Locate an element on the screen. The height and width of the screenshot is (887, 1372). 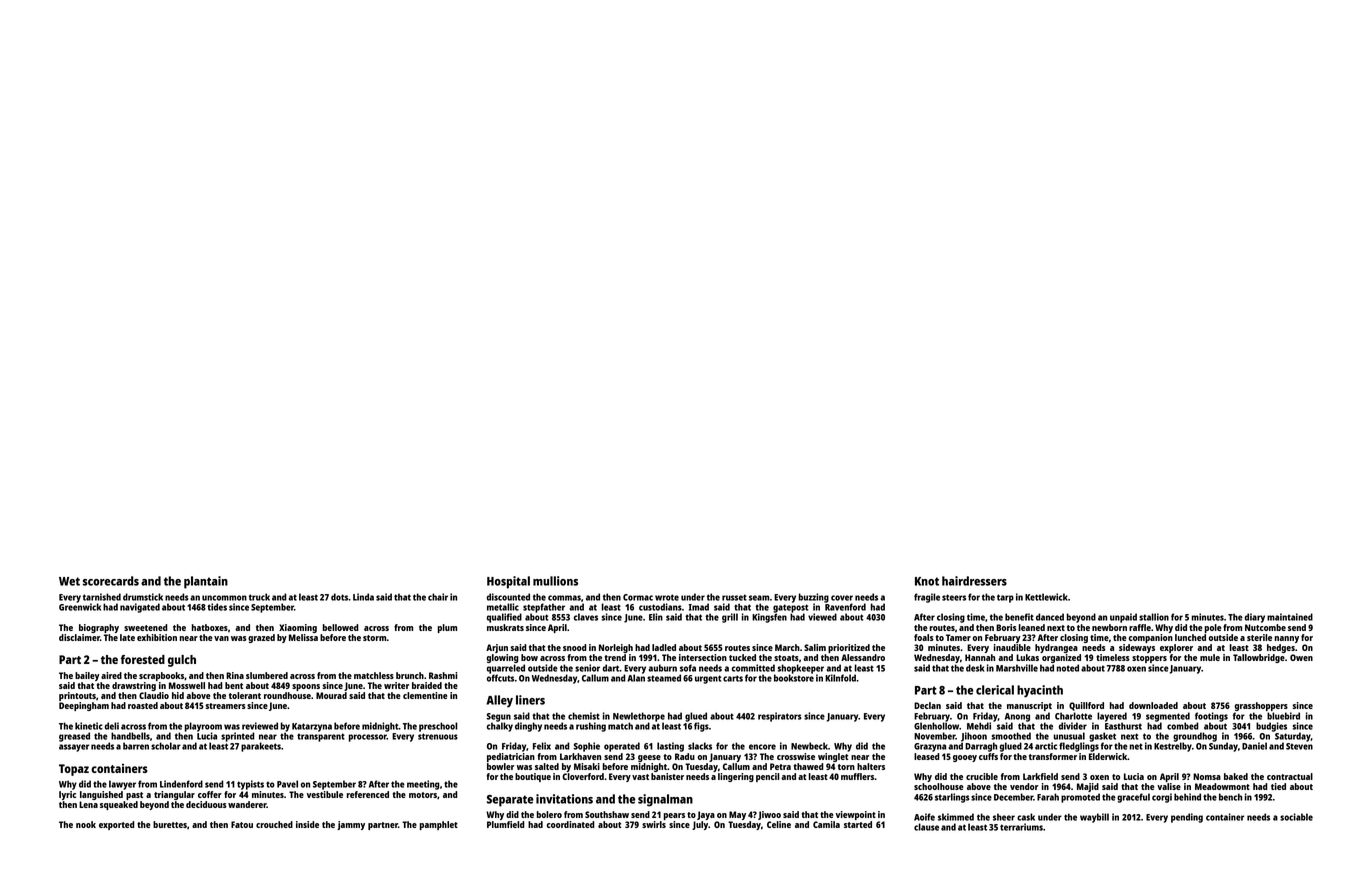
terrariums is located at coordinates (1021, 827).
